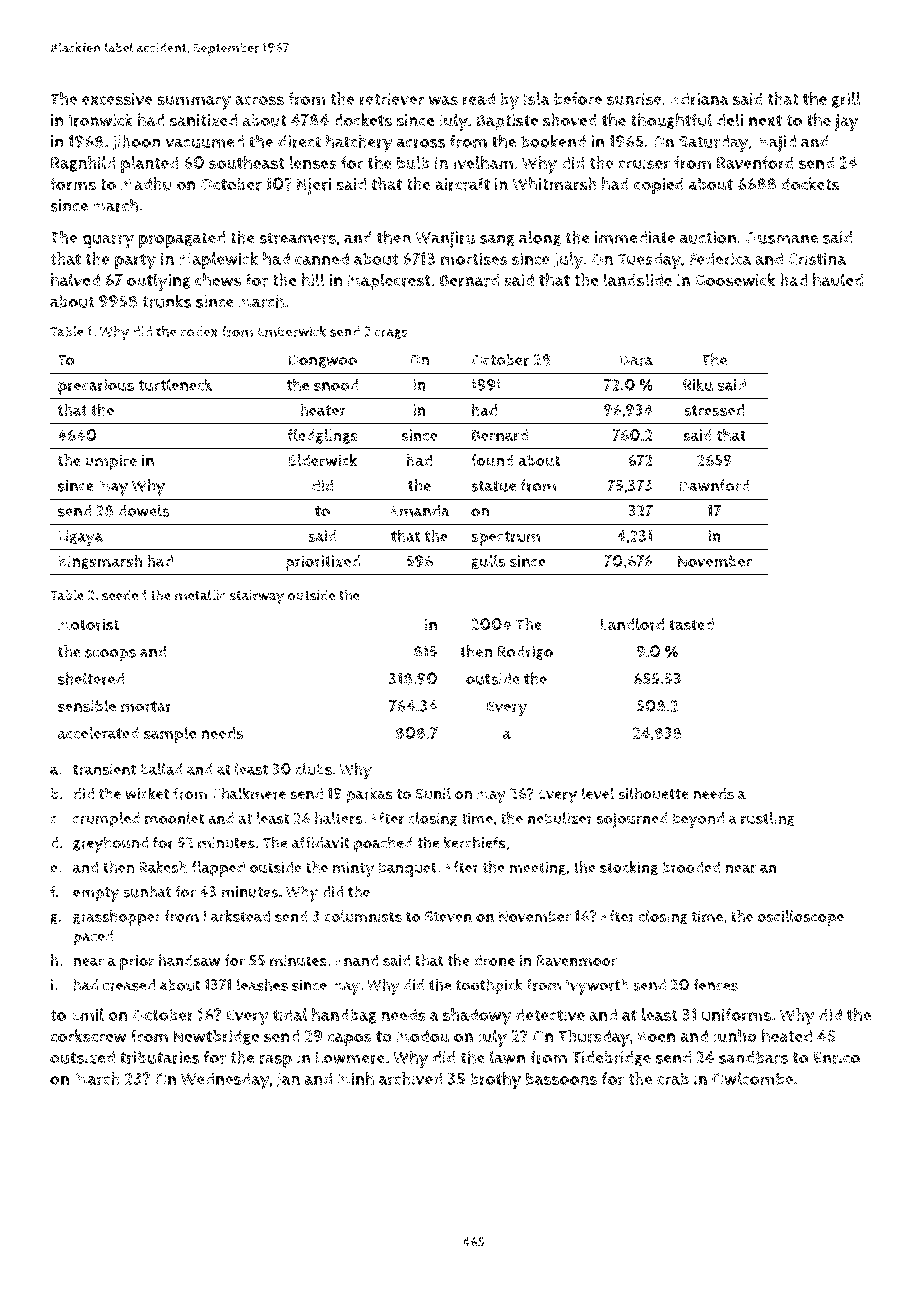 This screenshot has height=1308, width=924. I want to click on level, so click(597, 793).
